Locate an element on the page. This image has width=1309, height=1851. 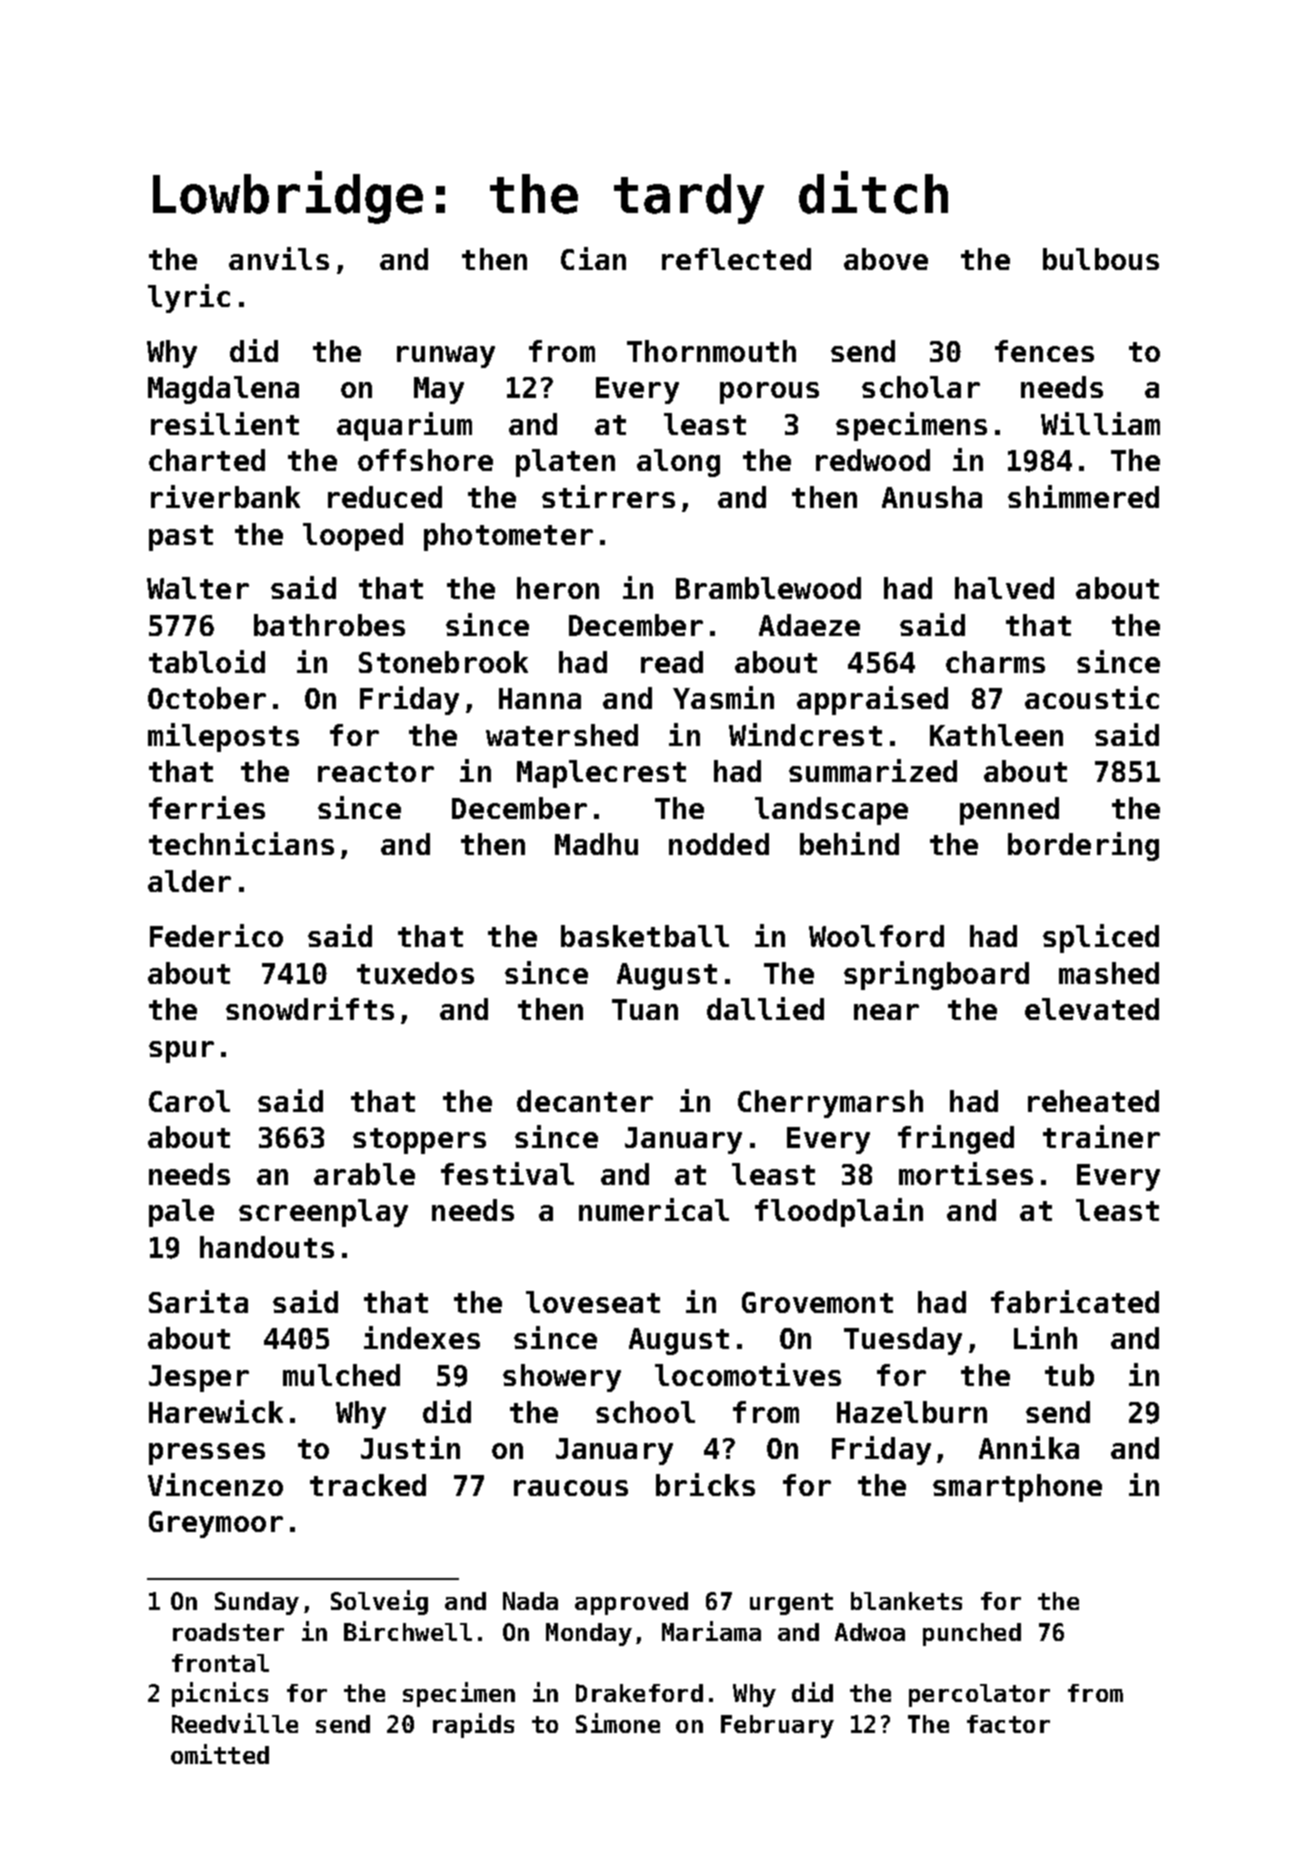
roadster is located at coordinates (228, 1632).
